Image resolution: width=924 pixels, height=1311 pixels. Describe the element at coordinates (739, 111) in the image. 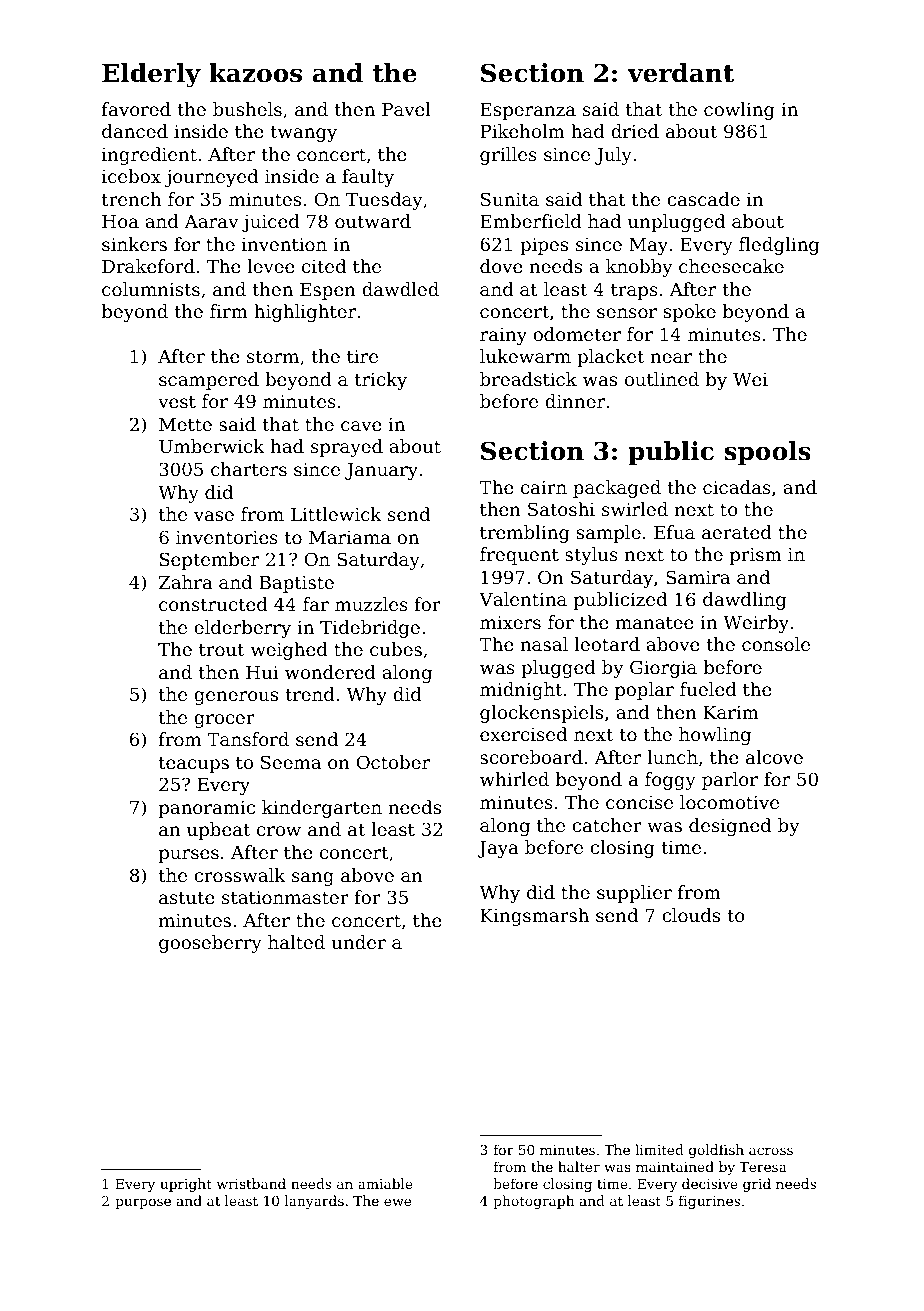

I see `cowling` at that location.
